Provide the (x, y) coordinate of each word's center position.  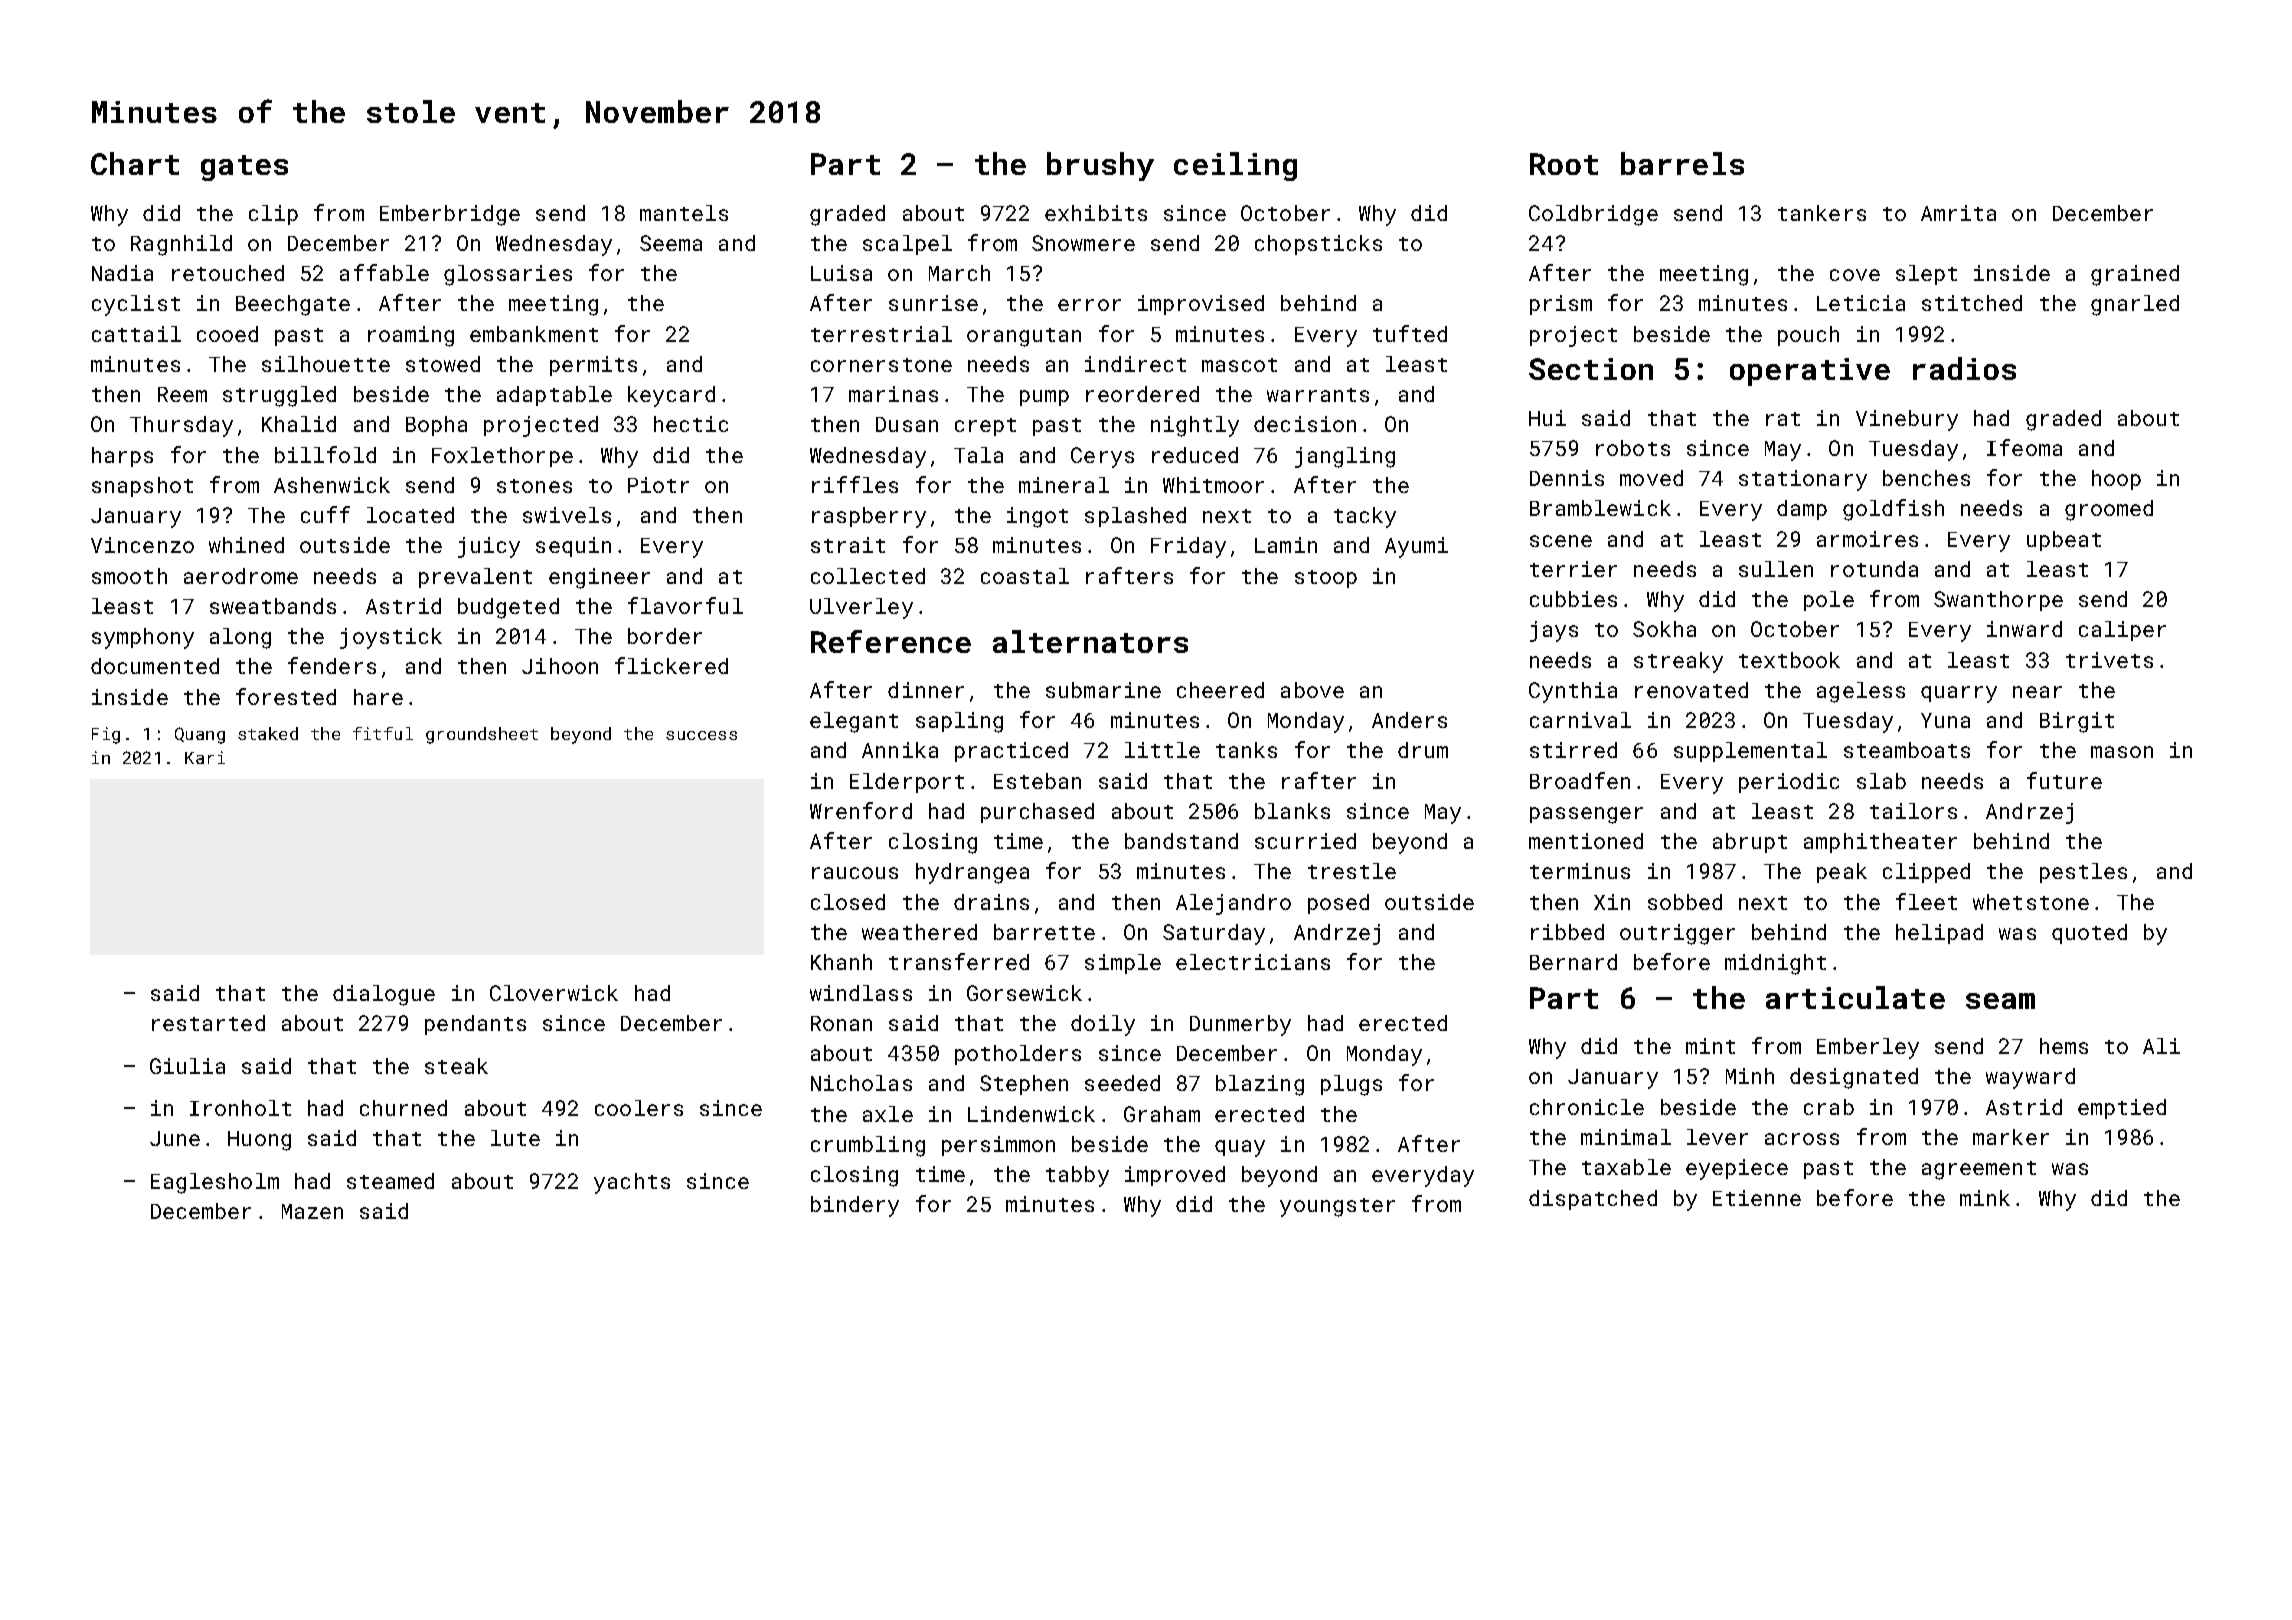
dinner (926, 690)
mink (1985, 1198)
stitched (1972, 303)
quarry (1959, 694)
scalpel (907, 245)
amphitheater (1880, 843)
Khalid (299, 424)
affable (384, 272)
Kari (205, 757)
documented (155, 666)
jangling (1345, 457)
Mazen (312, 1211)
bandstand (1181, 841)
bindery (855, 1206)
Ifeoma (2024, 447)
